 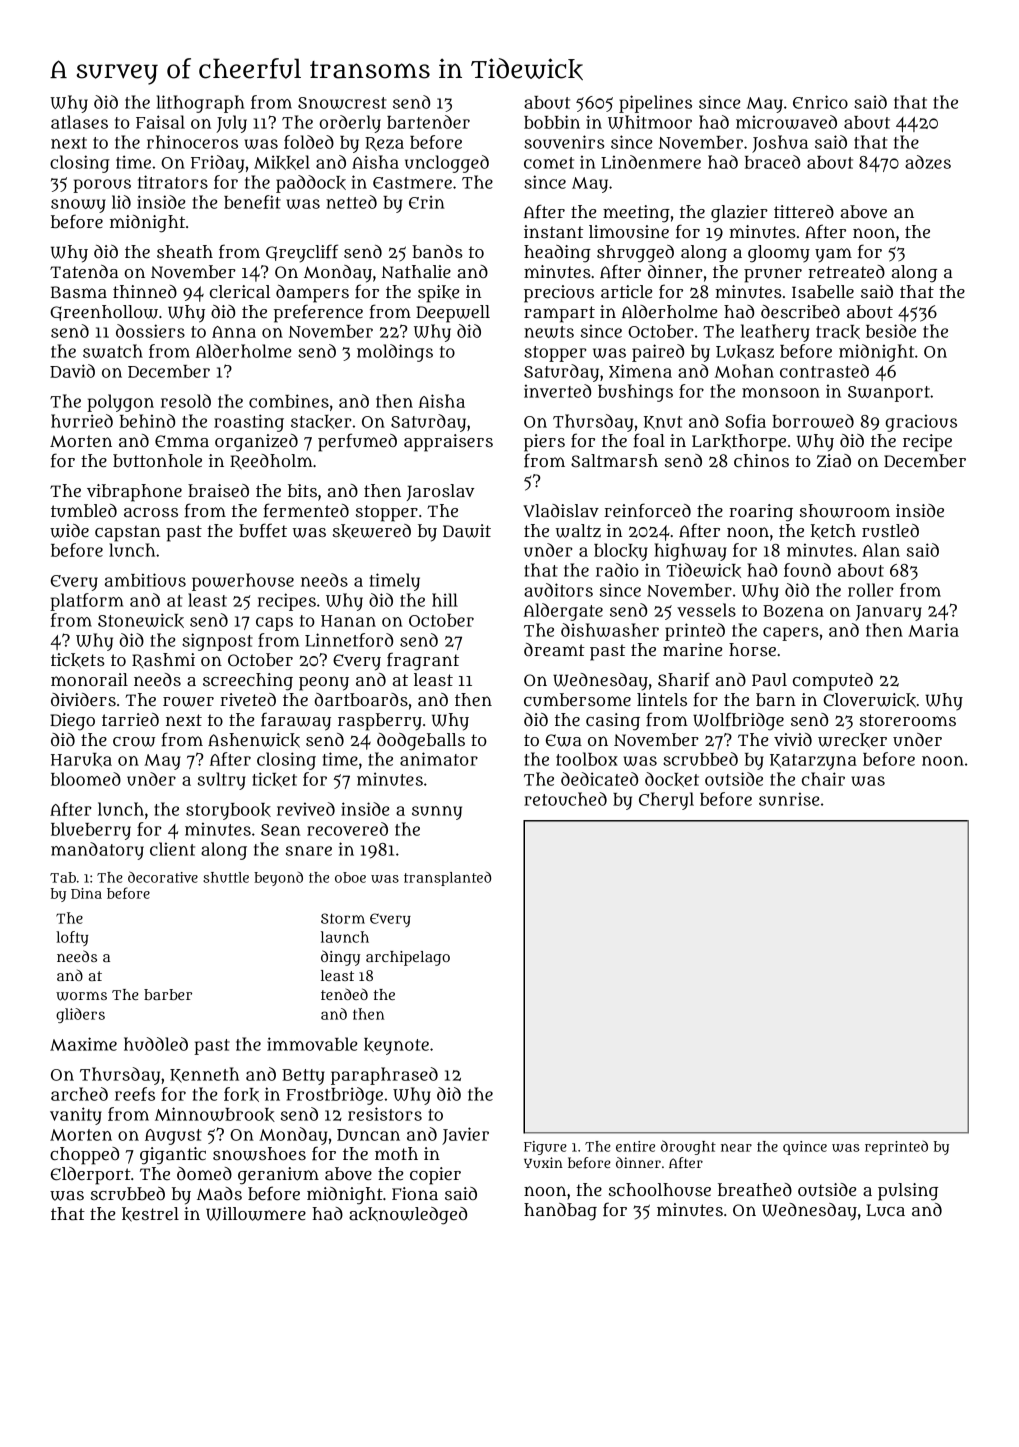 I want to click on client, so click(x=172, y=849).
